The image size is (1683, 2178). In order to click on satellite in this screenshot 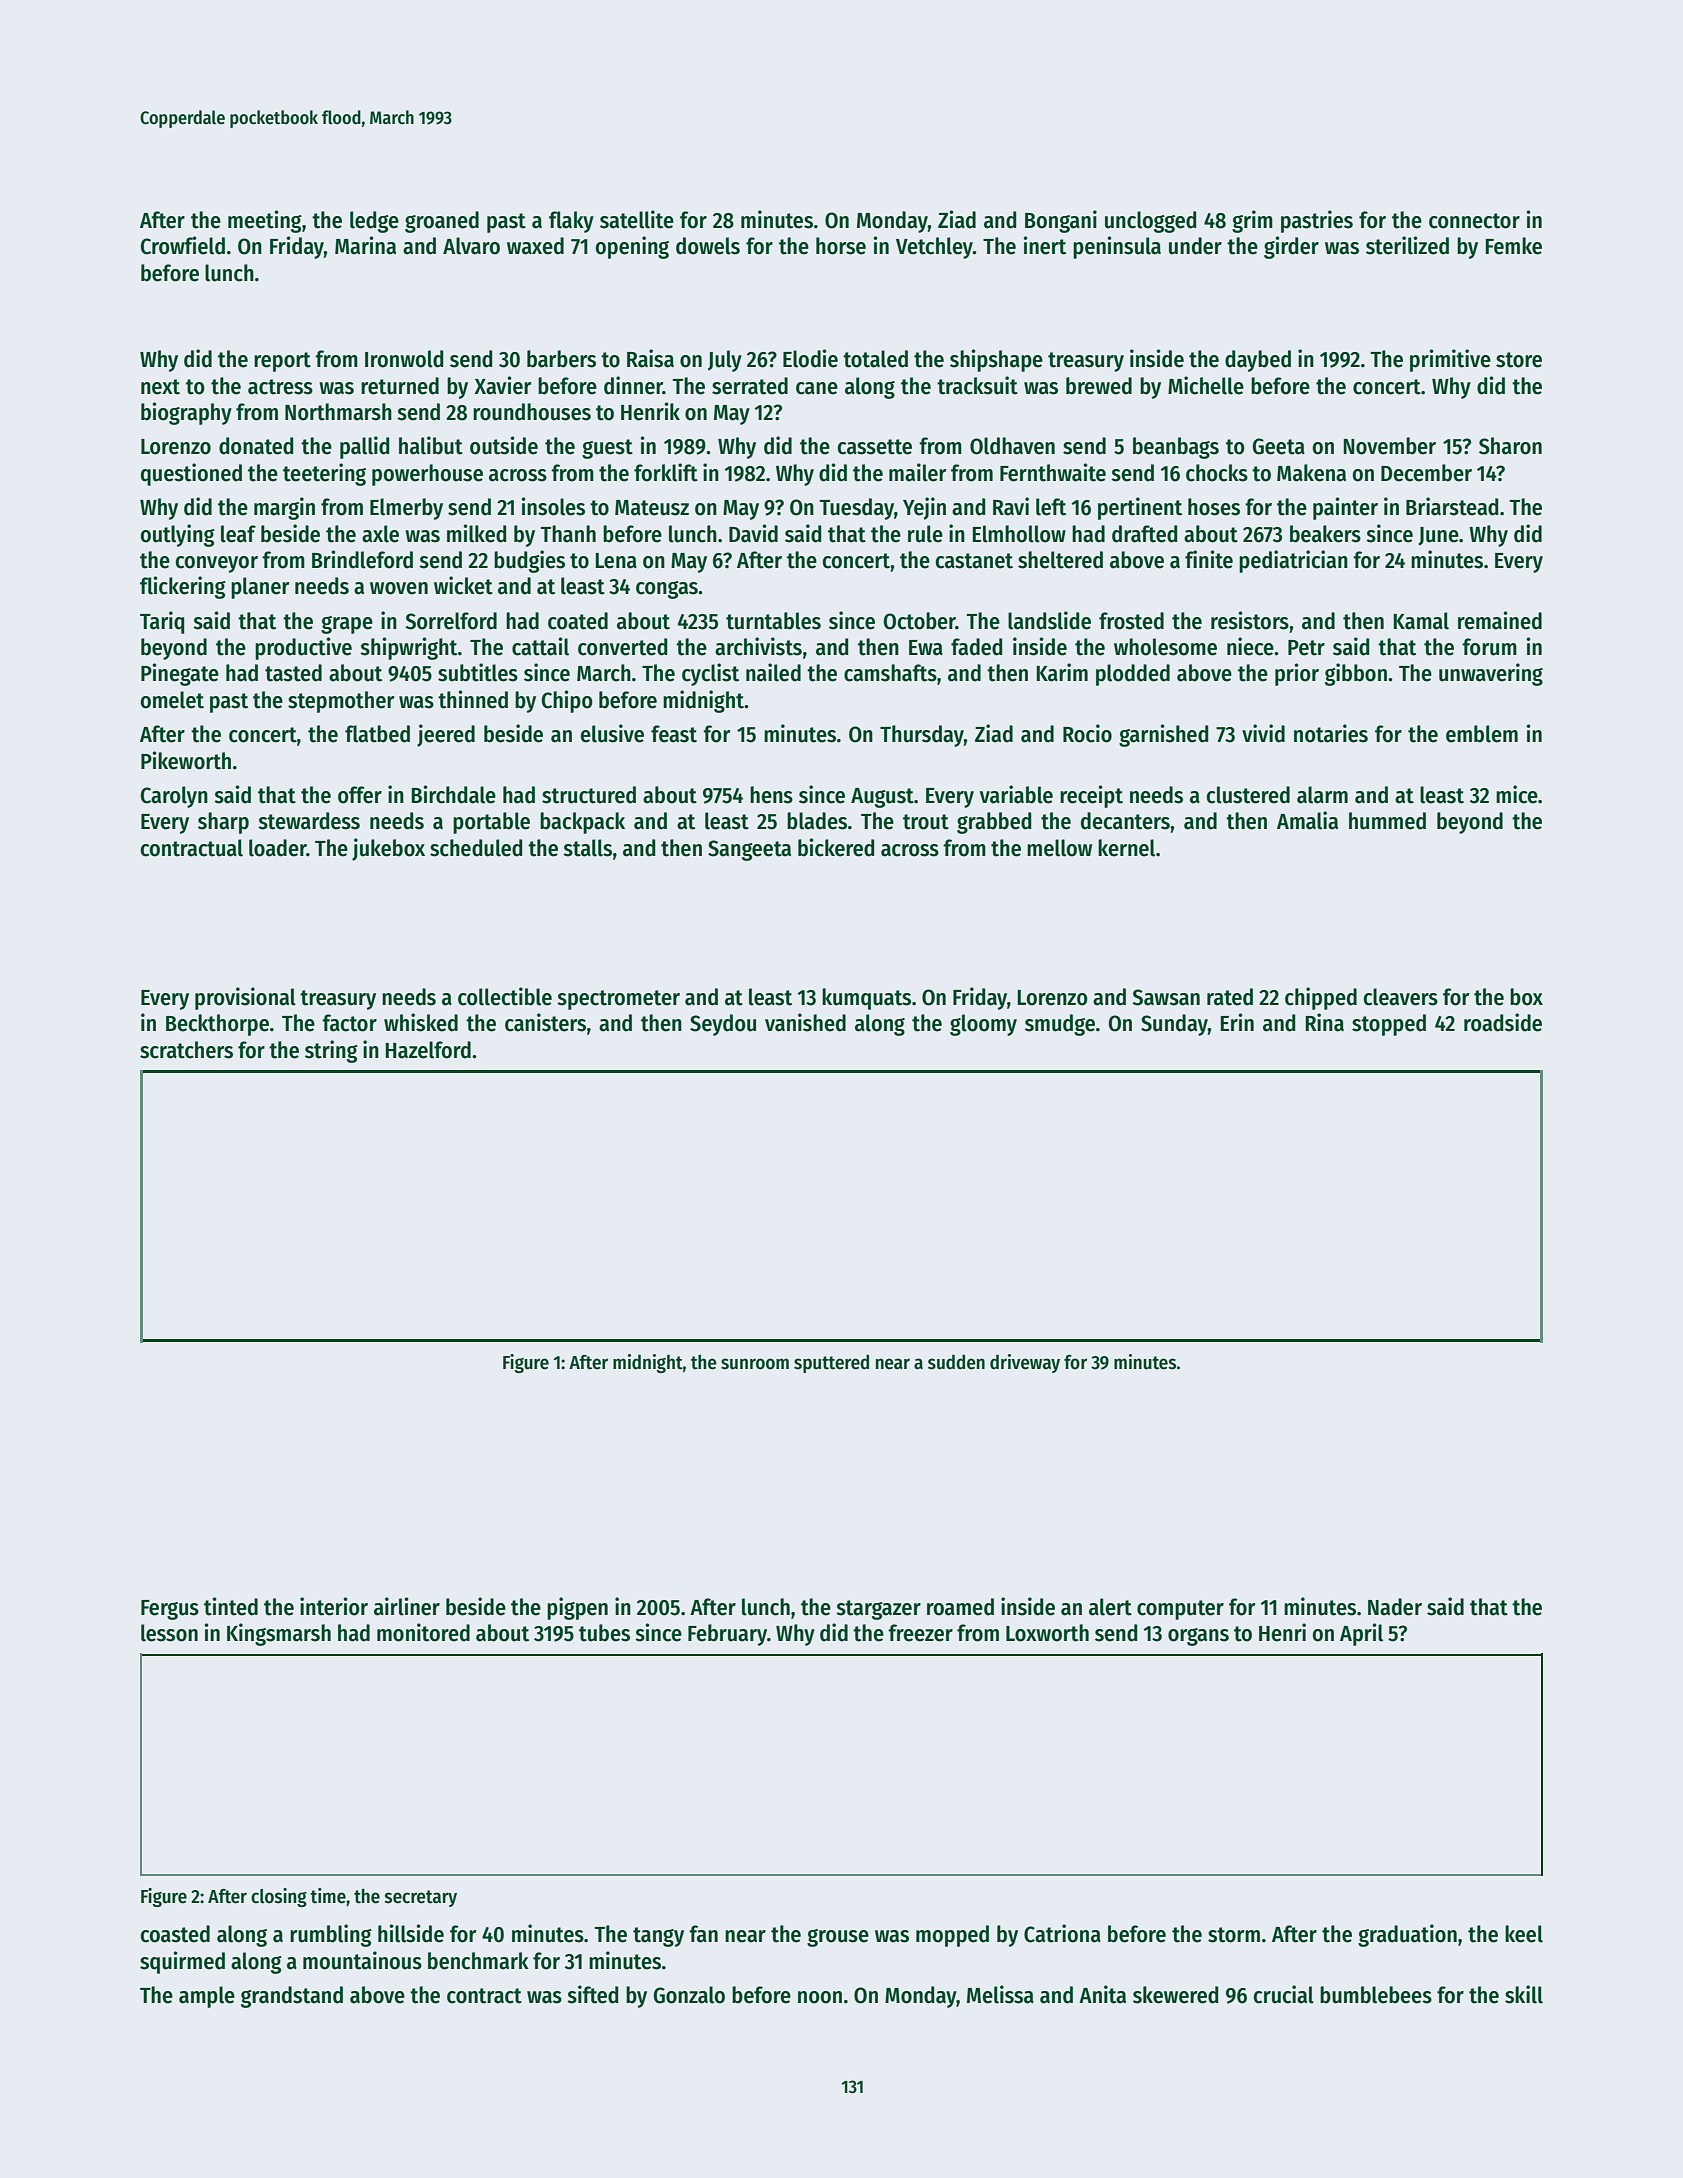, I will do `click(637, 219)`.
